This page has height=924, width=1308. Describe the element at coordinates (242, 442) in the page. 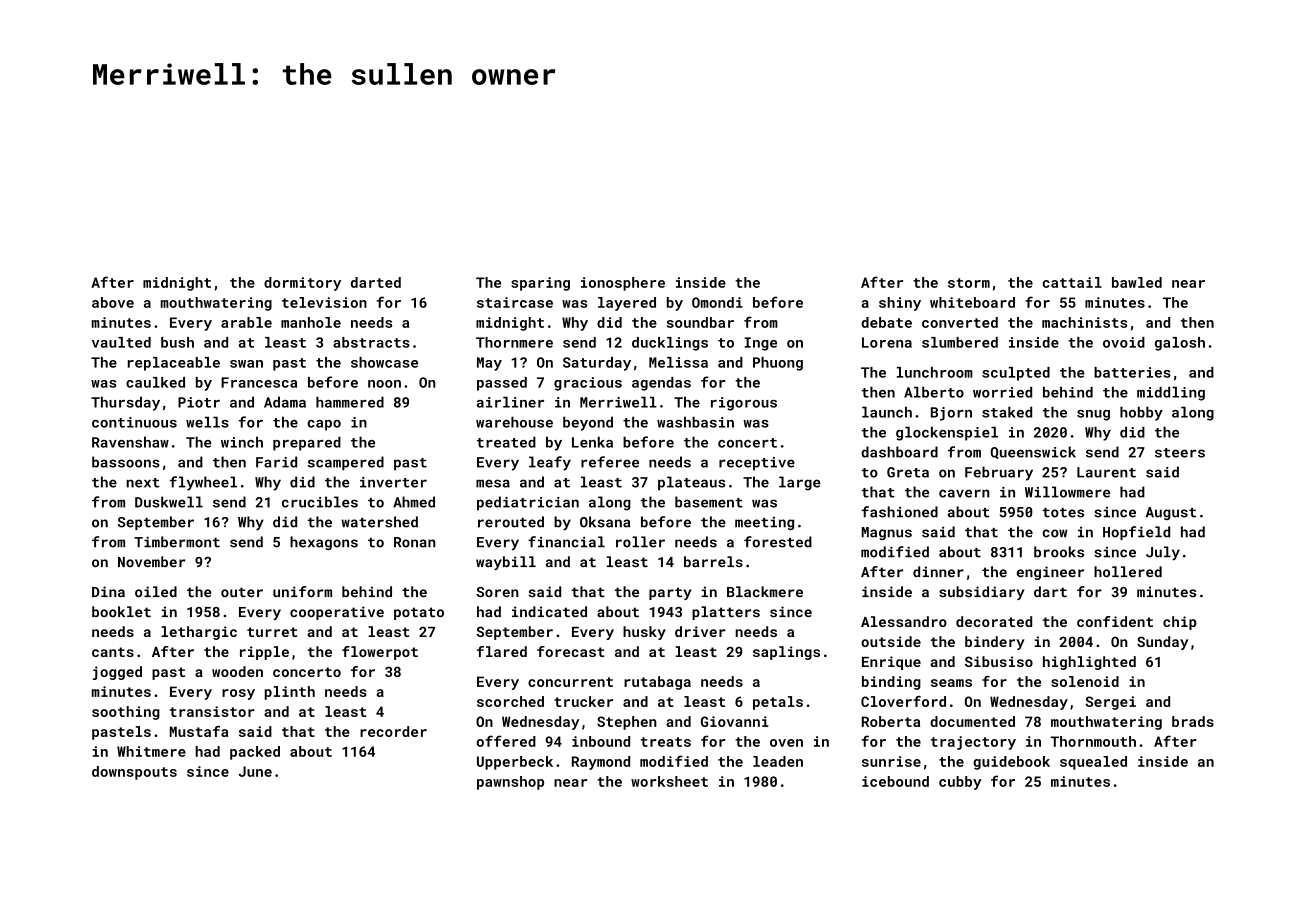

I see `winch` at that location.
